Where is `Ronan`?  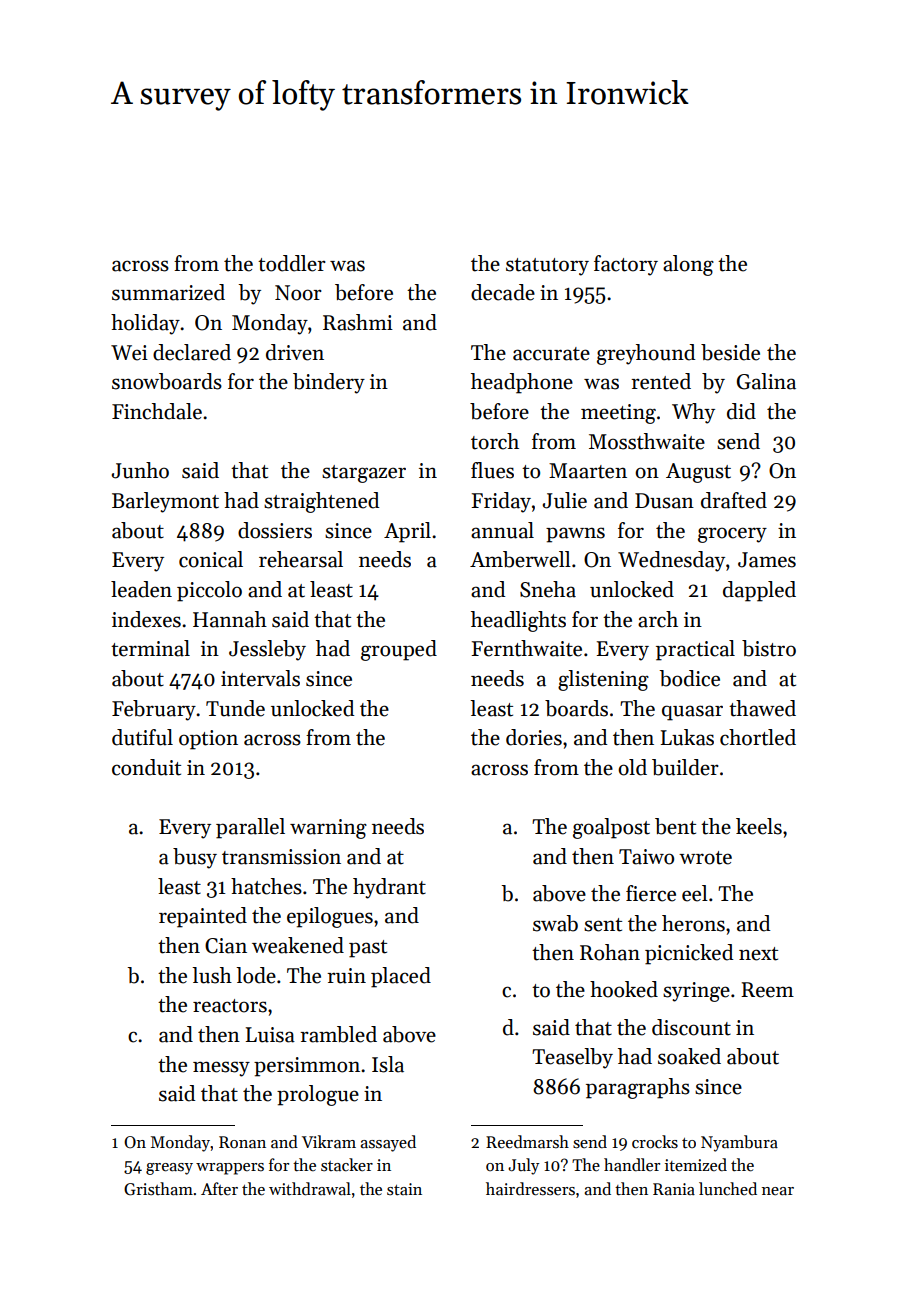
Ronan is located at coordinates (242, 1142).
